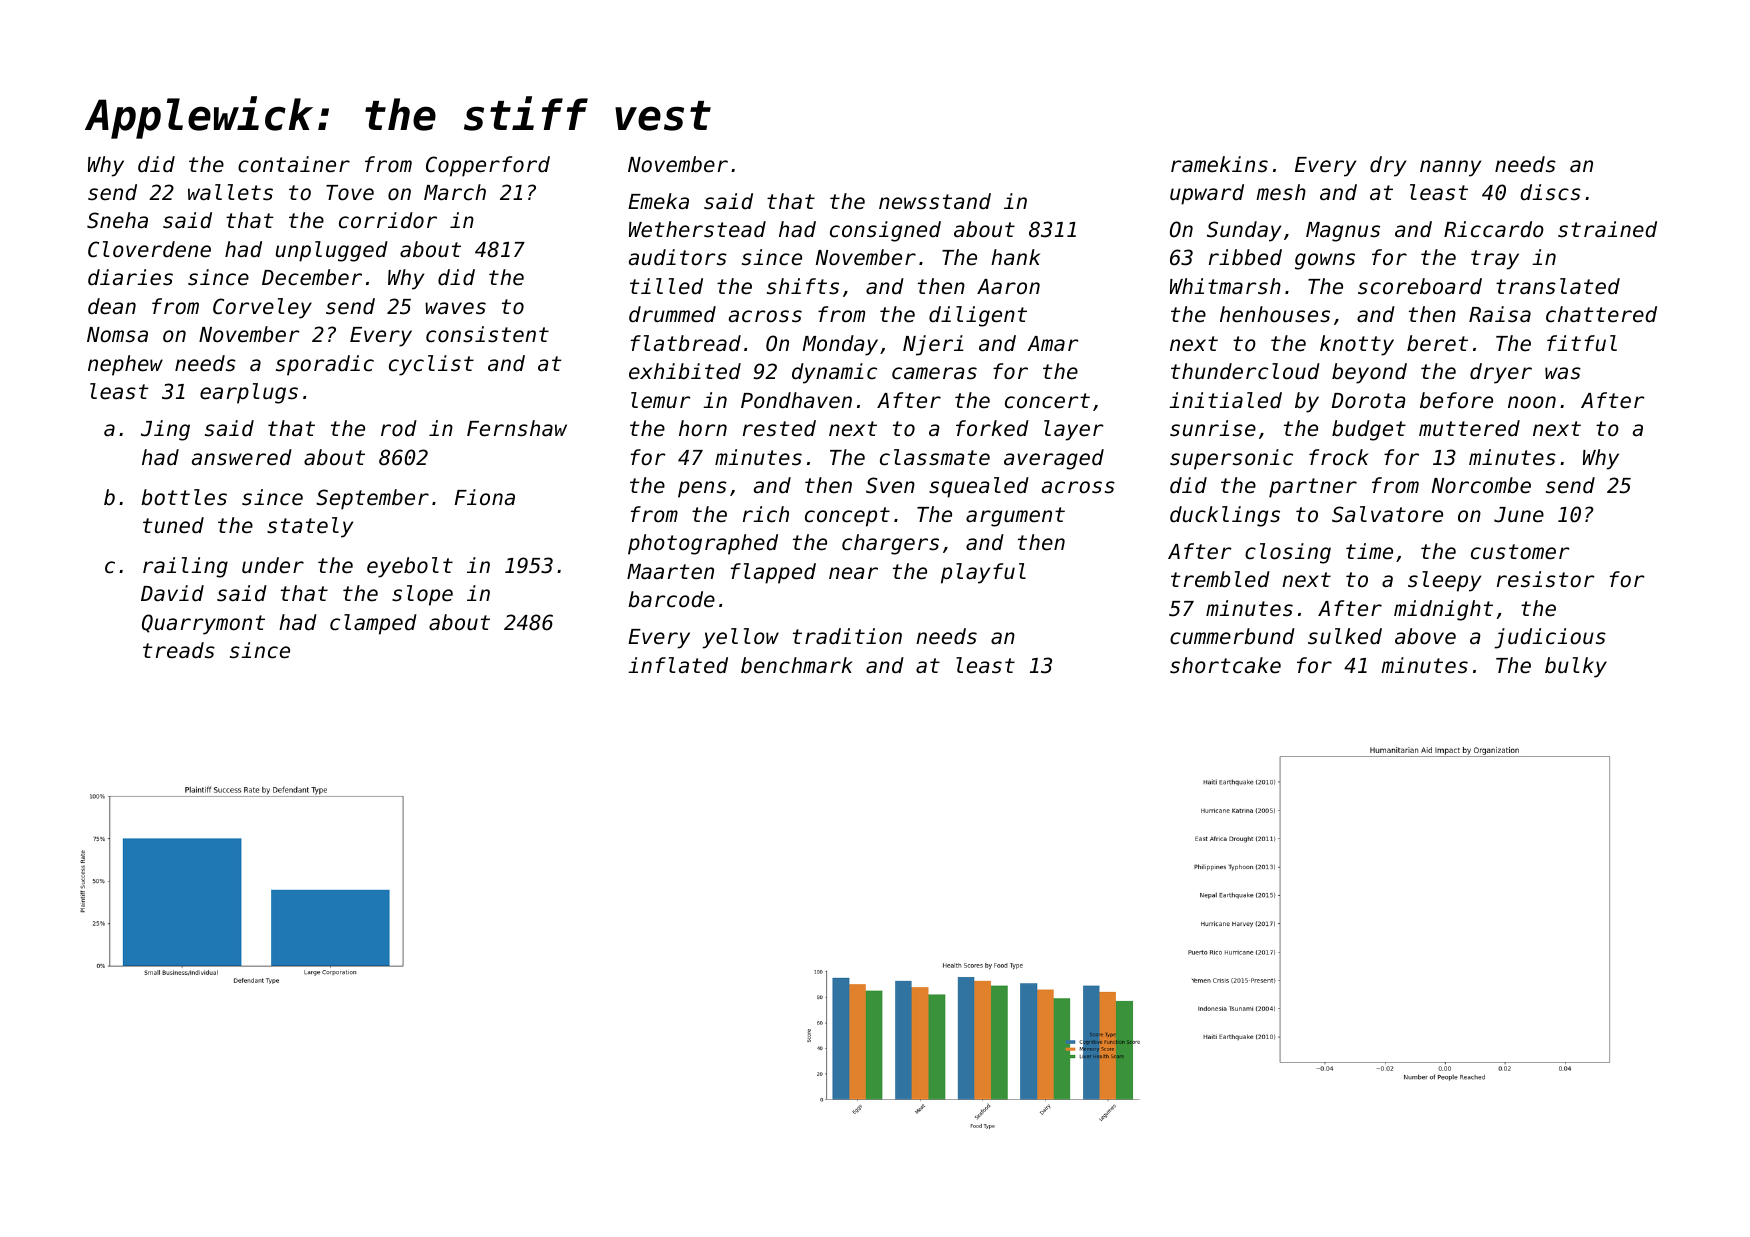 This screenshot has width=1750, height=1237. I want to click on sleepy, so click(1444, 581).
